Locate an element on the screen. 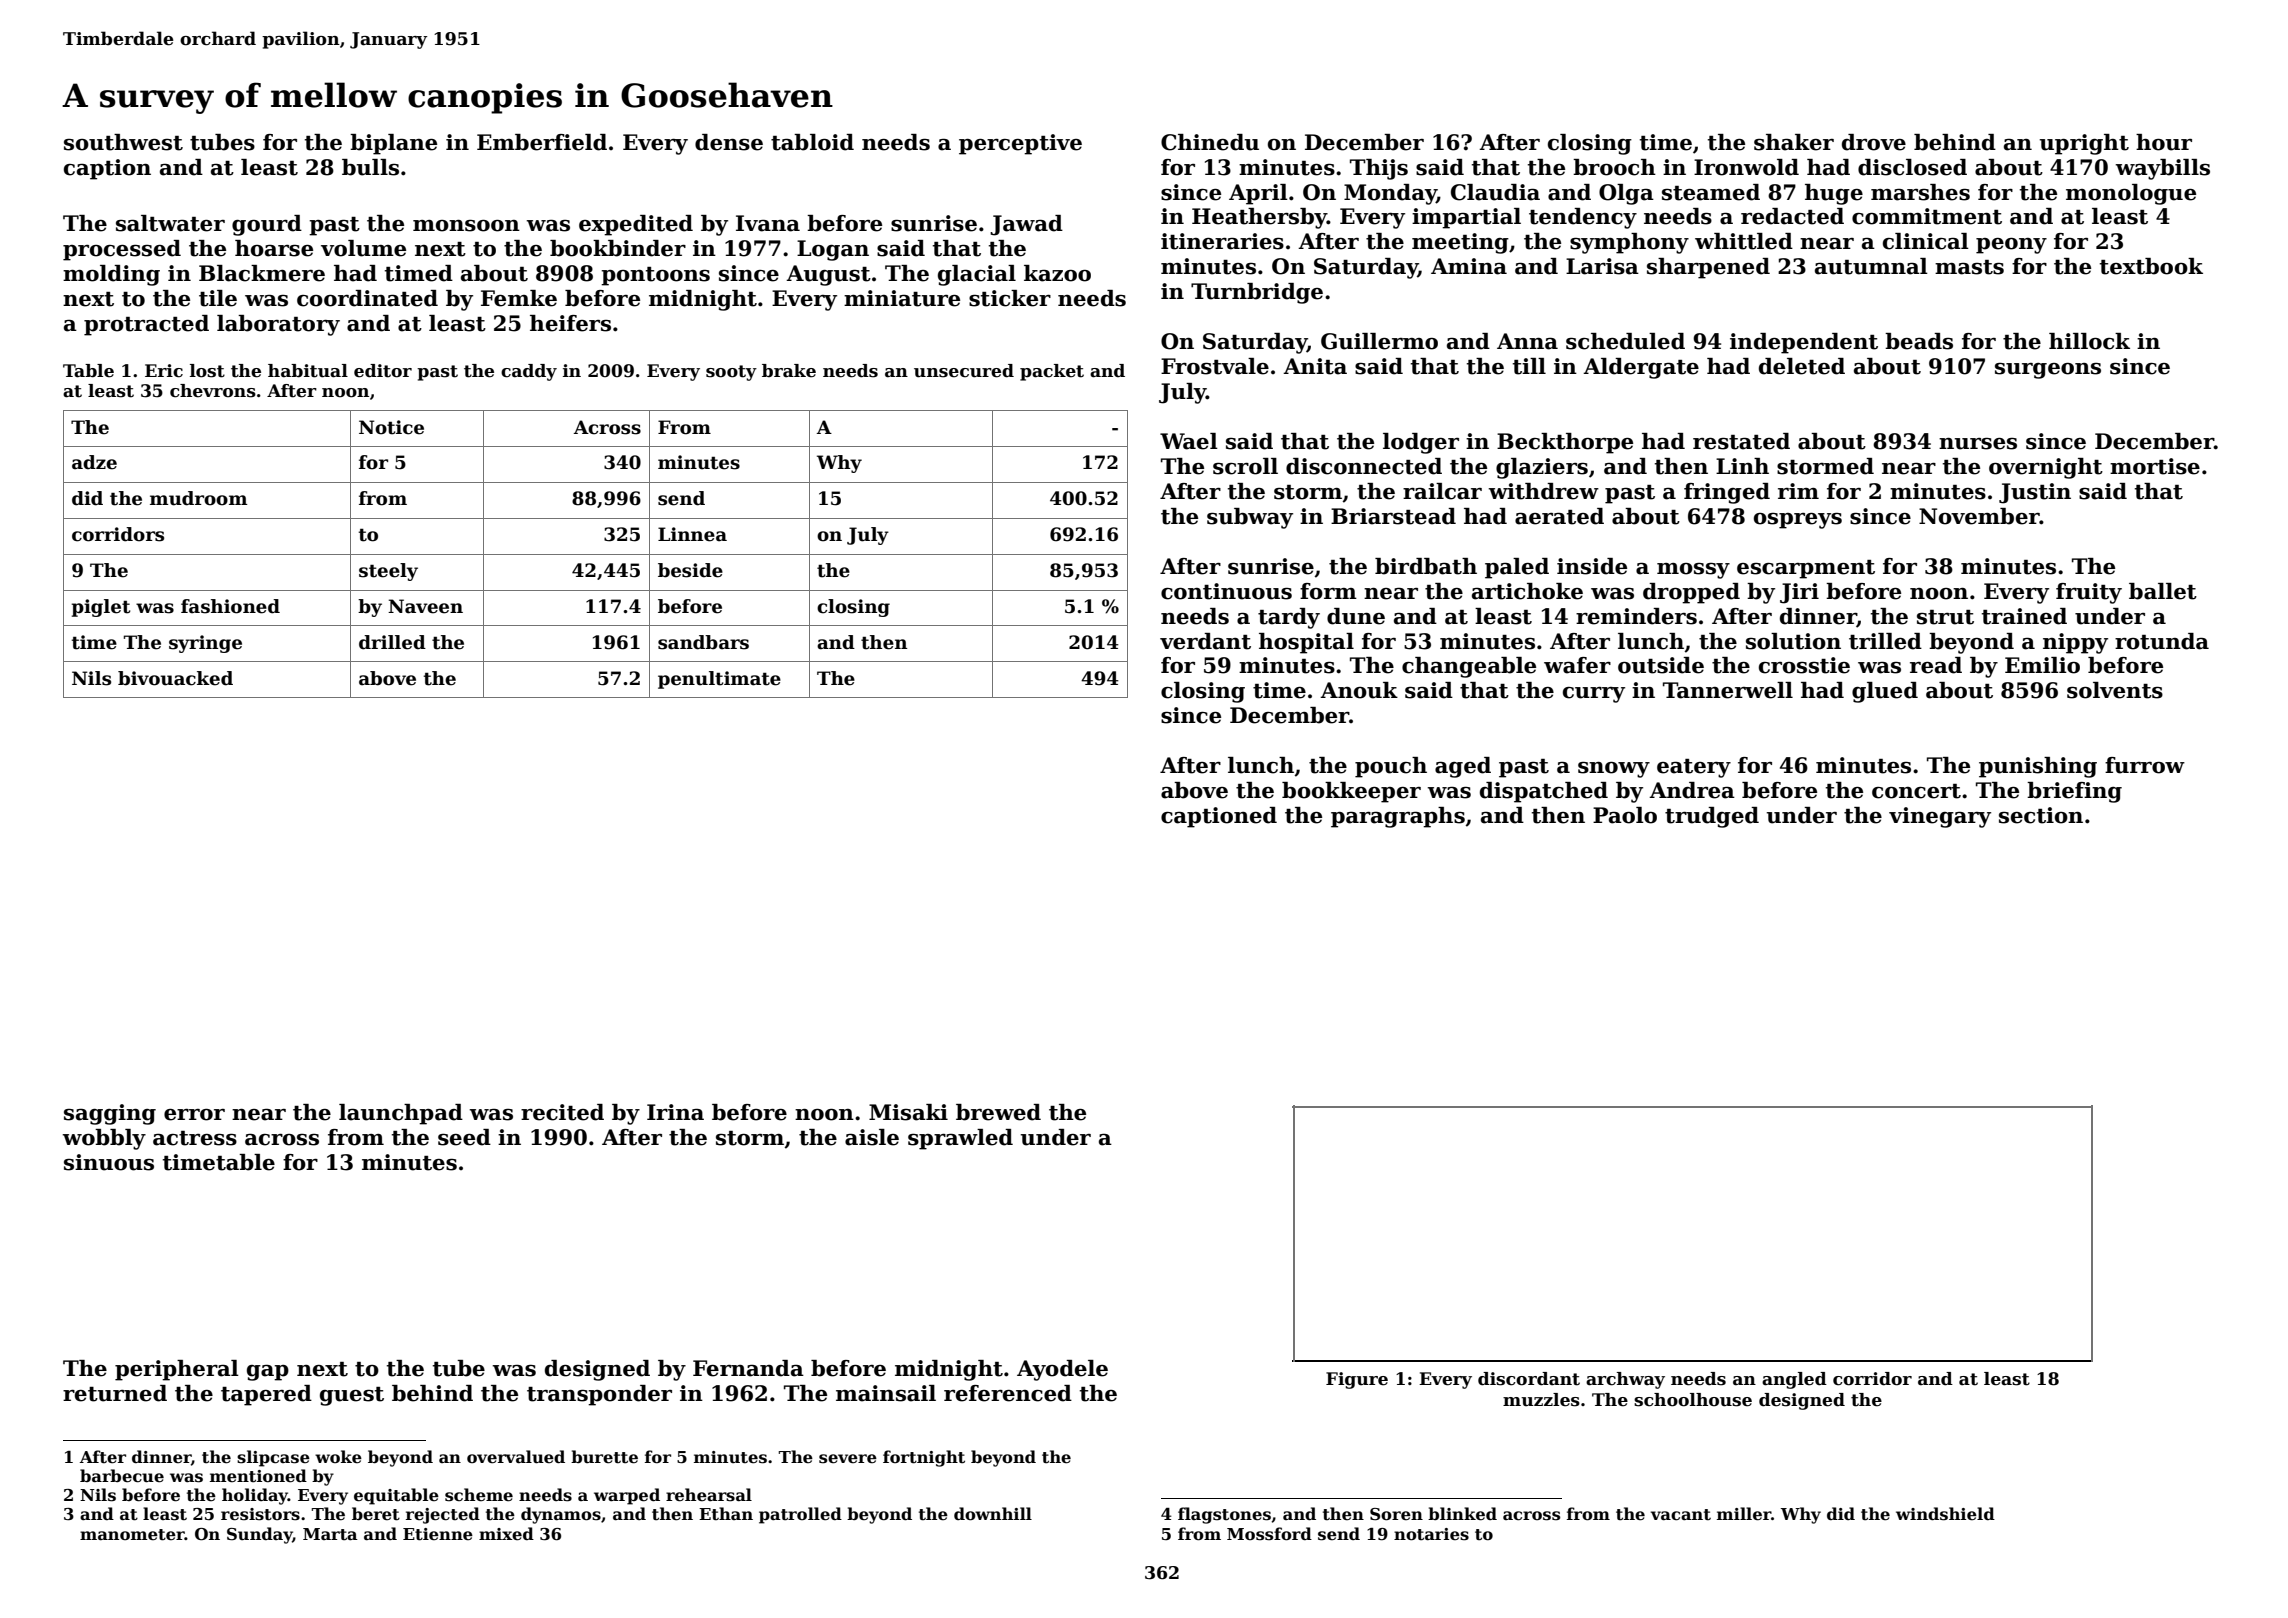 This screenshot has width=2288, height=1618. angled is located at coordinates (1794, 1380).
